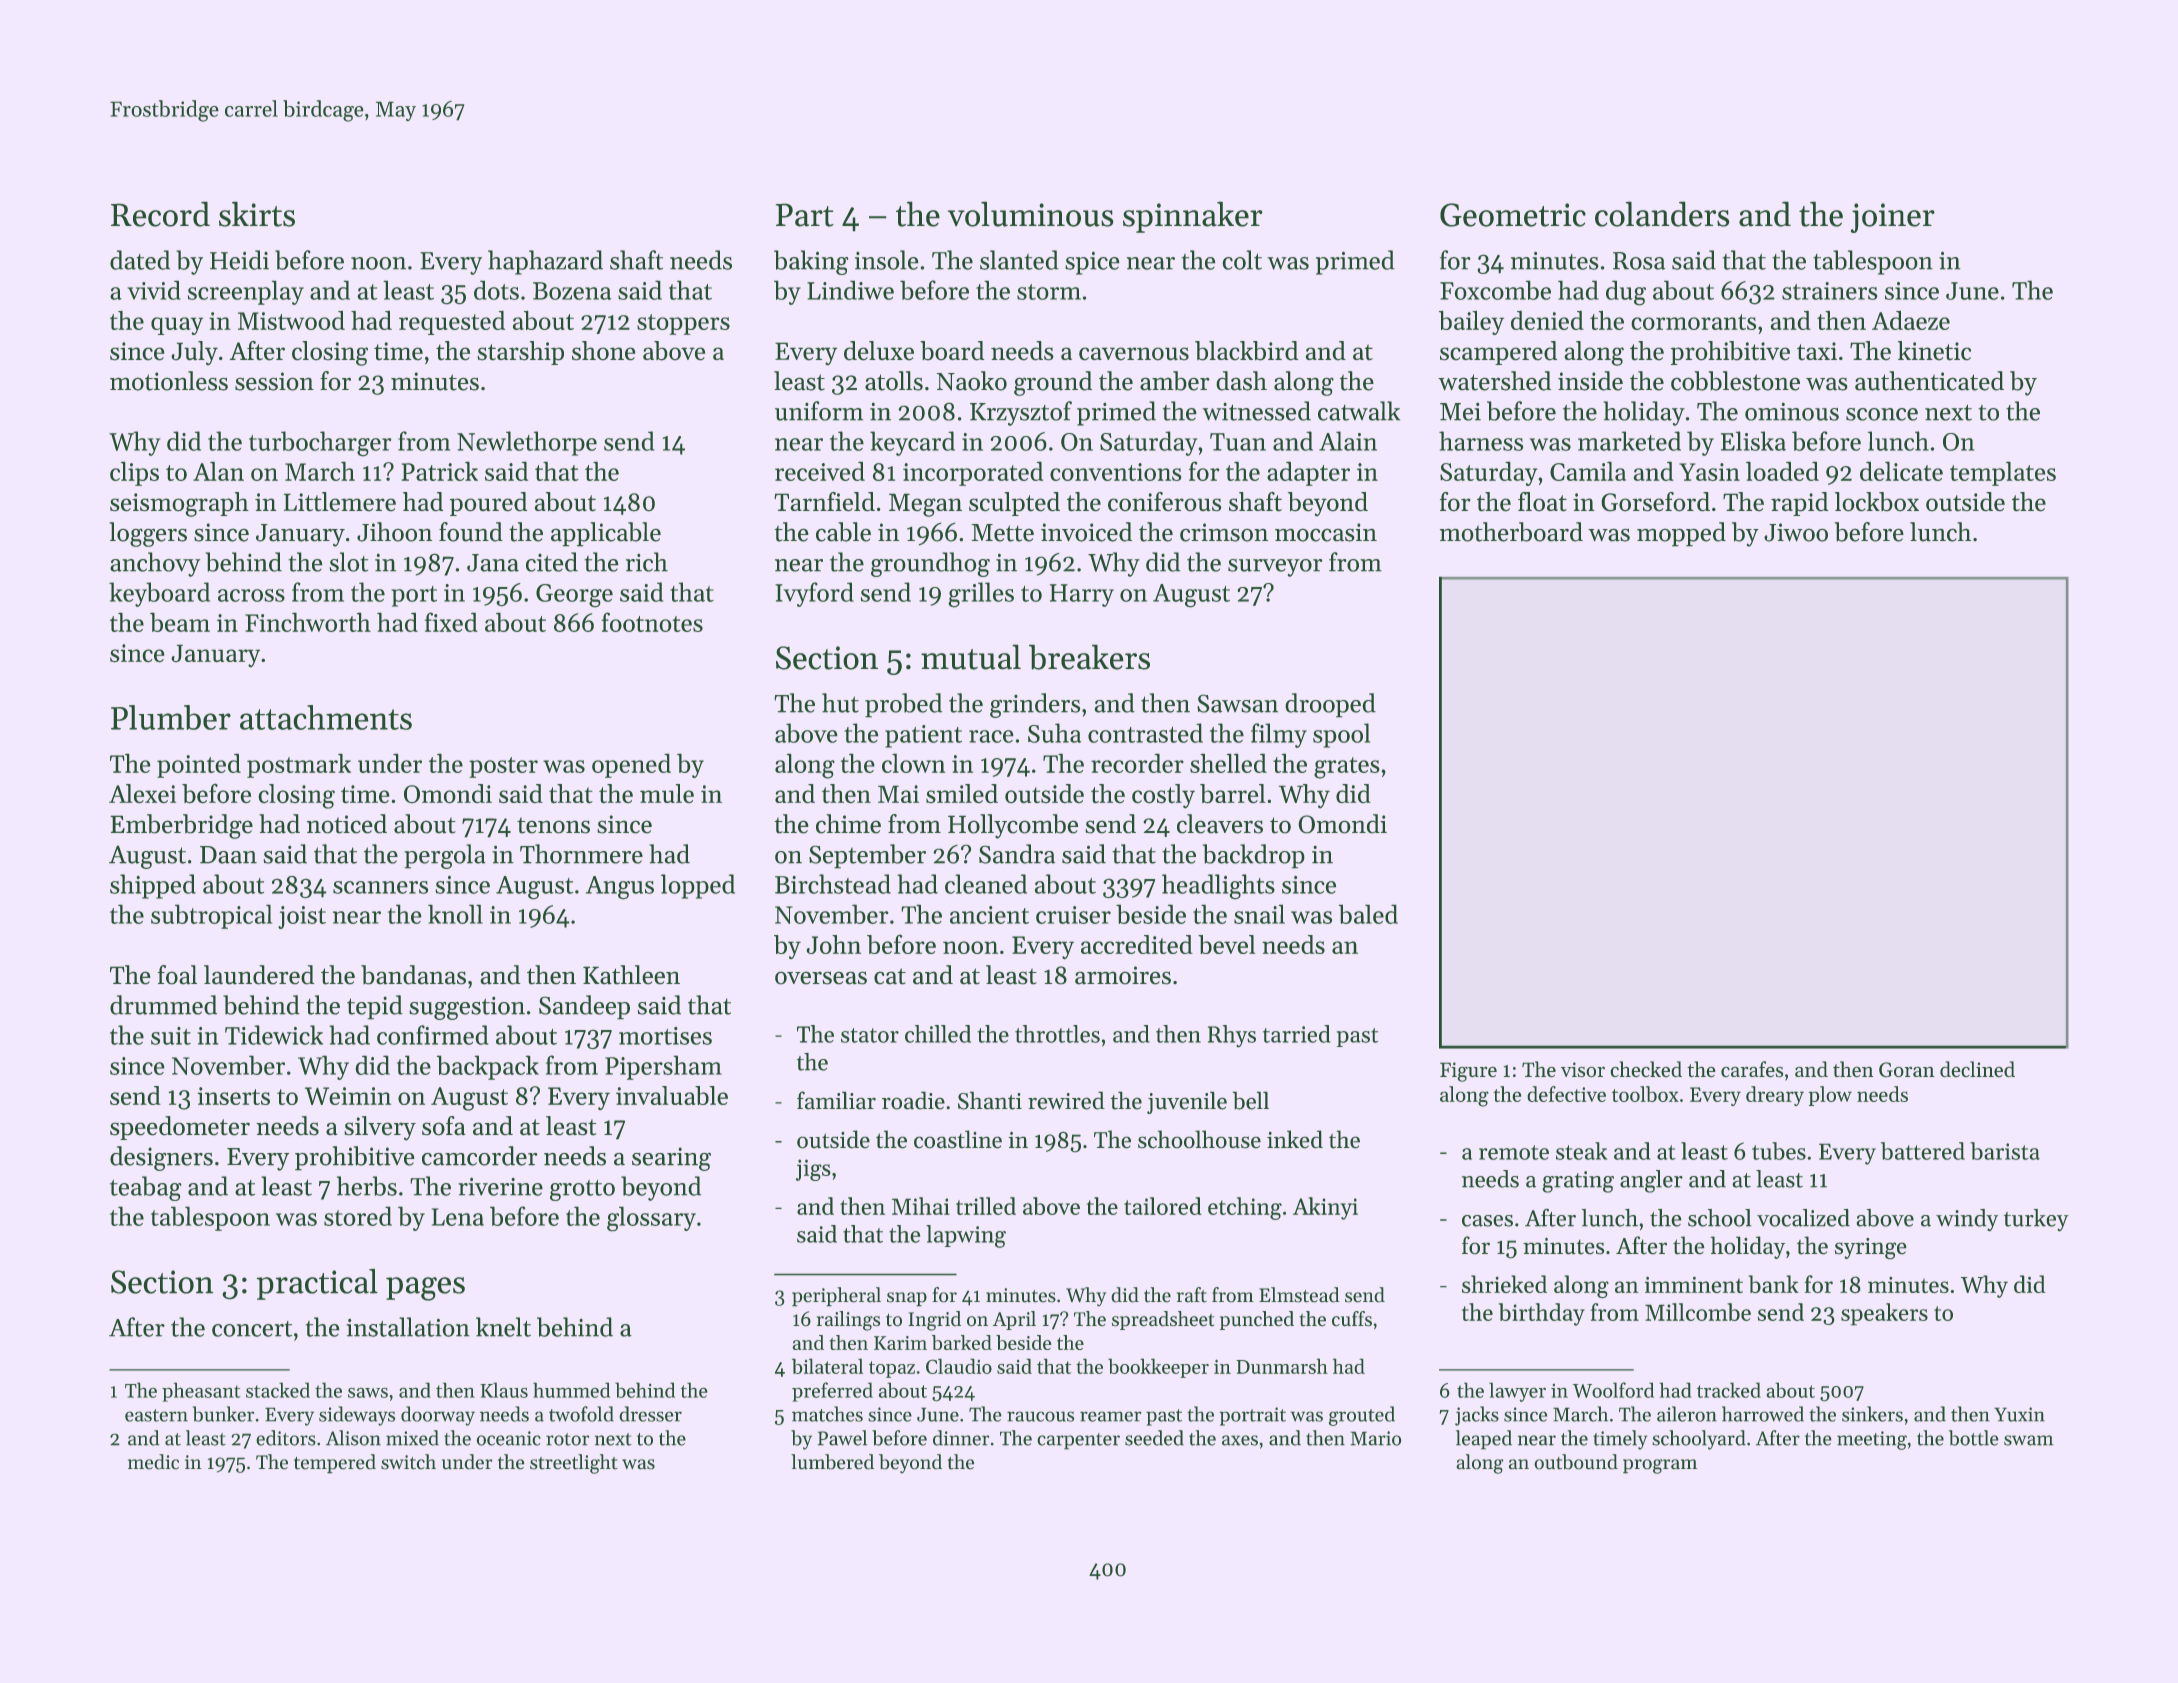 Image resolution: width=2178 pixels, height=1683 pixels. Describe the element at coordinates (1471, 322) in the screenshot. I see `bailey` at that location.
